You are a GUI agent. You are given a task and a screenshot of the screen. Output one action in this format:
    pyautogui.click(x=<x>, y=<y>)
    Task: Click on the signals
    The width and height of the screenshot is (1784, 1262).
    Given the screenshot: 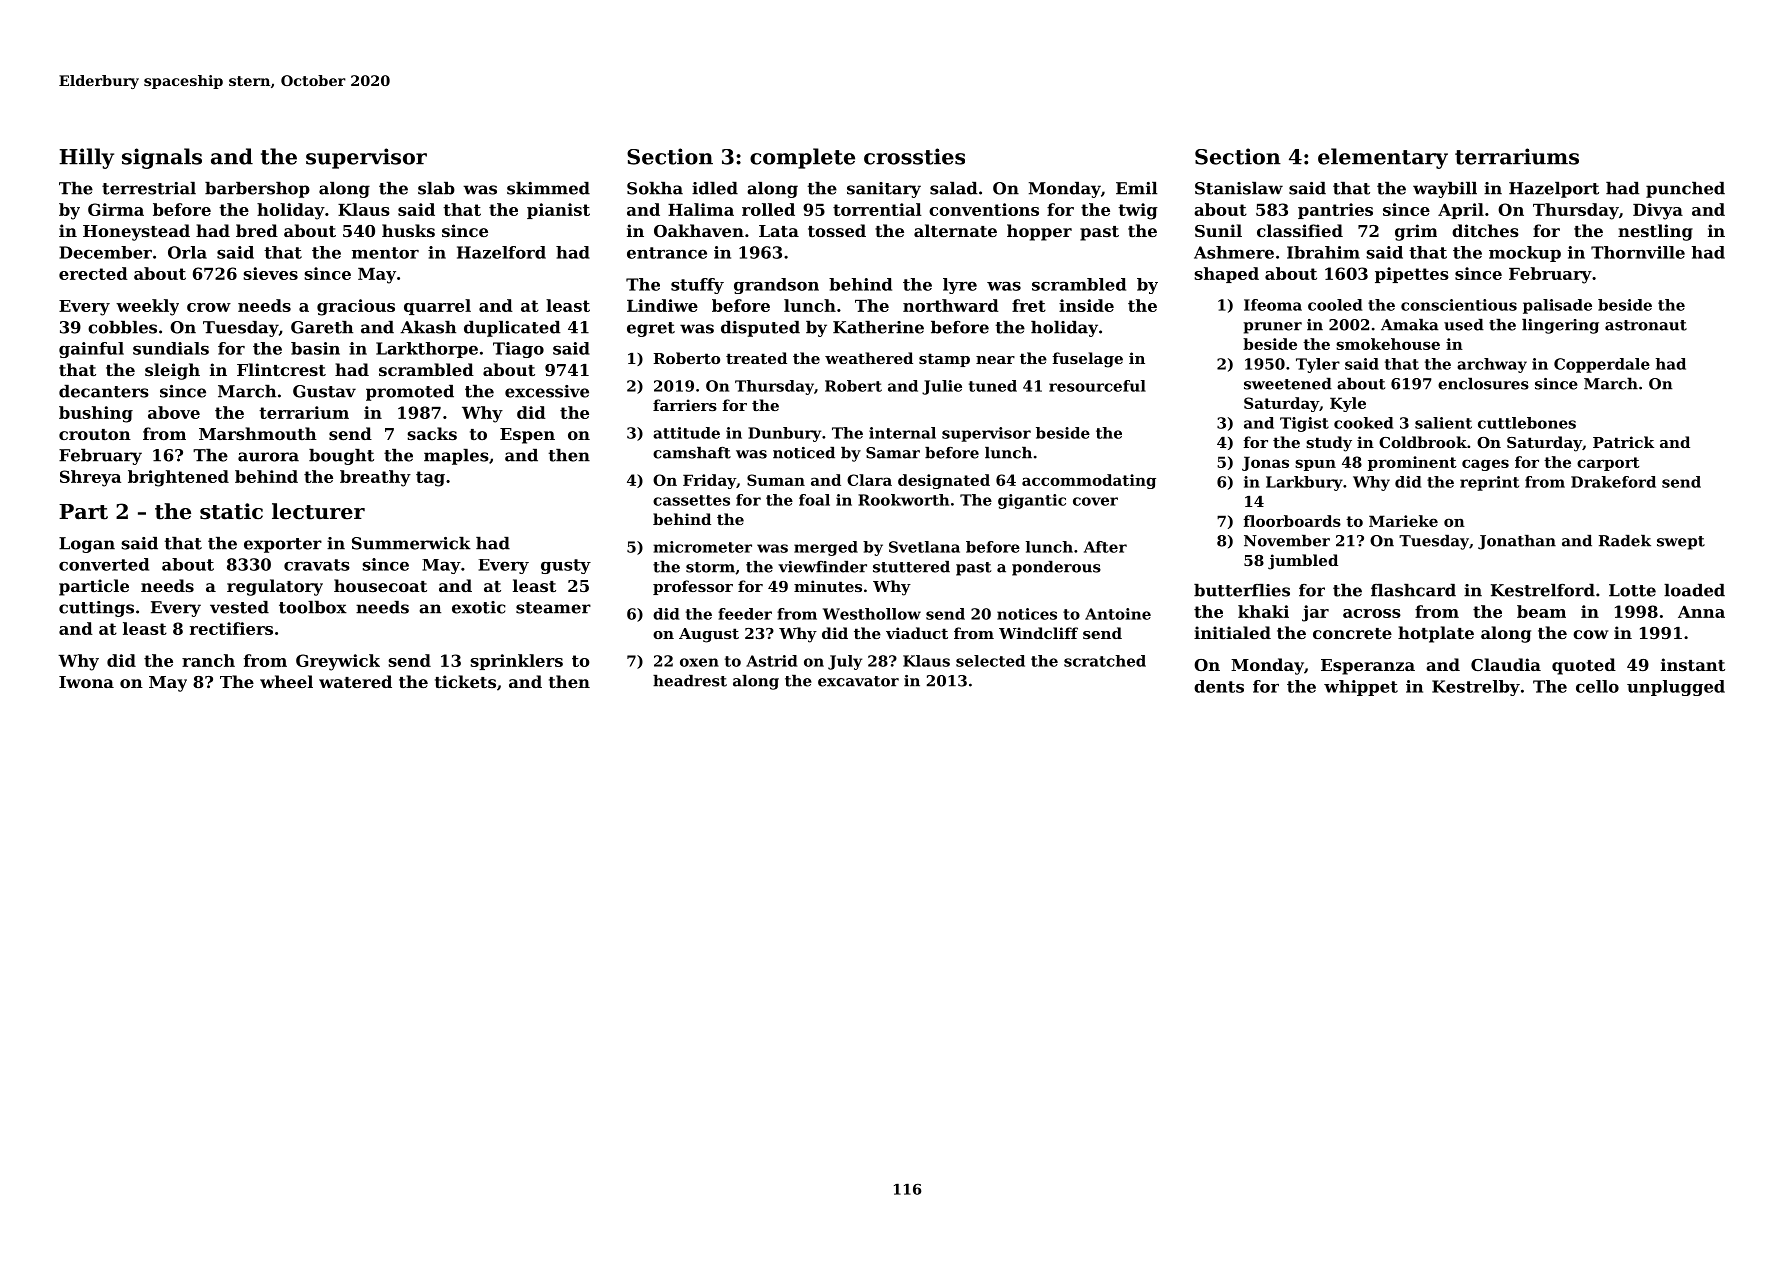 What is the action you would take?
    pyautogui.click(x=162, y=158)
